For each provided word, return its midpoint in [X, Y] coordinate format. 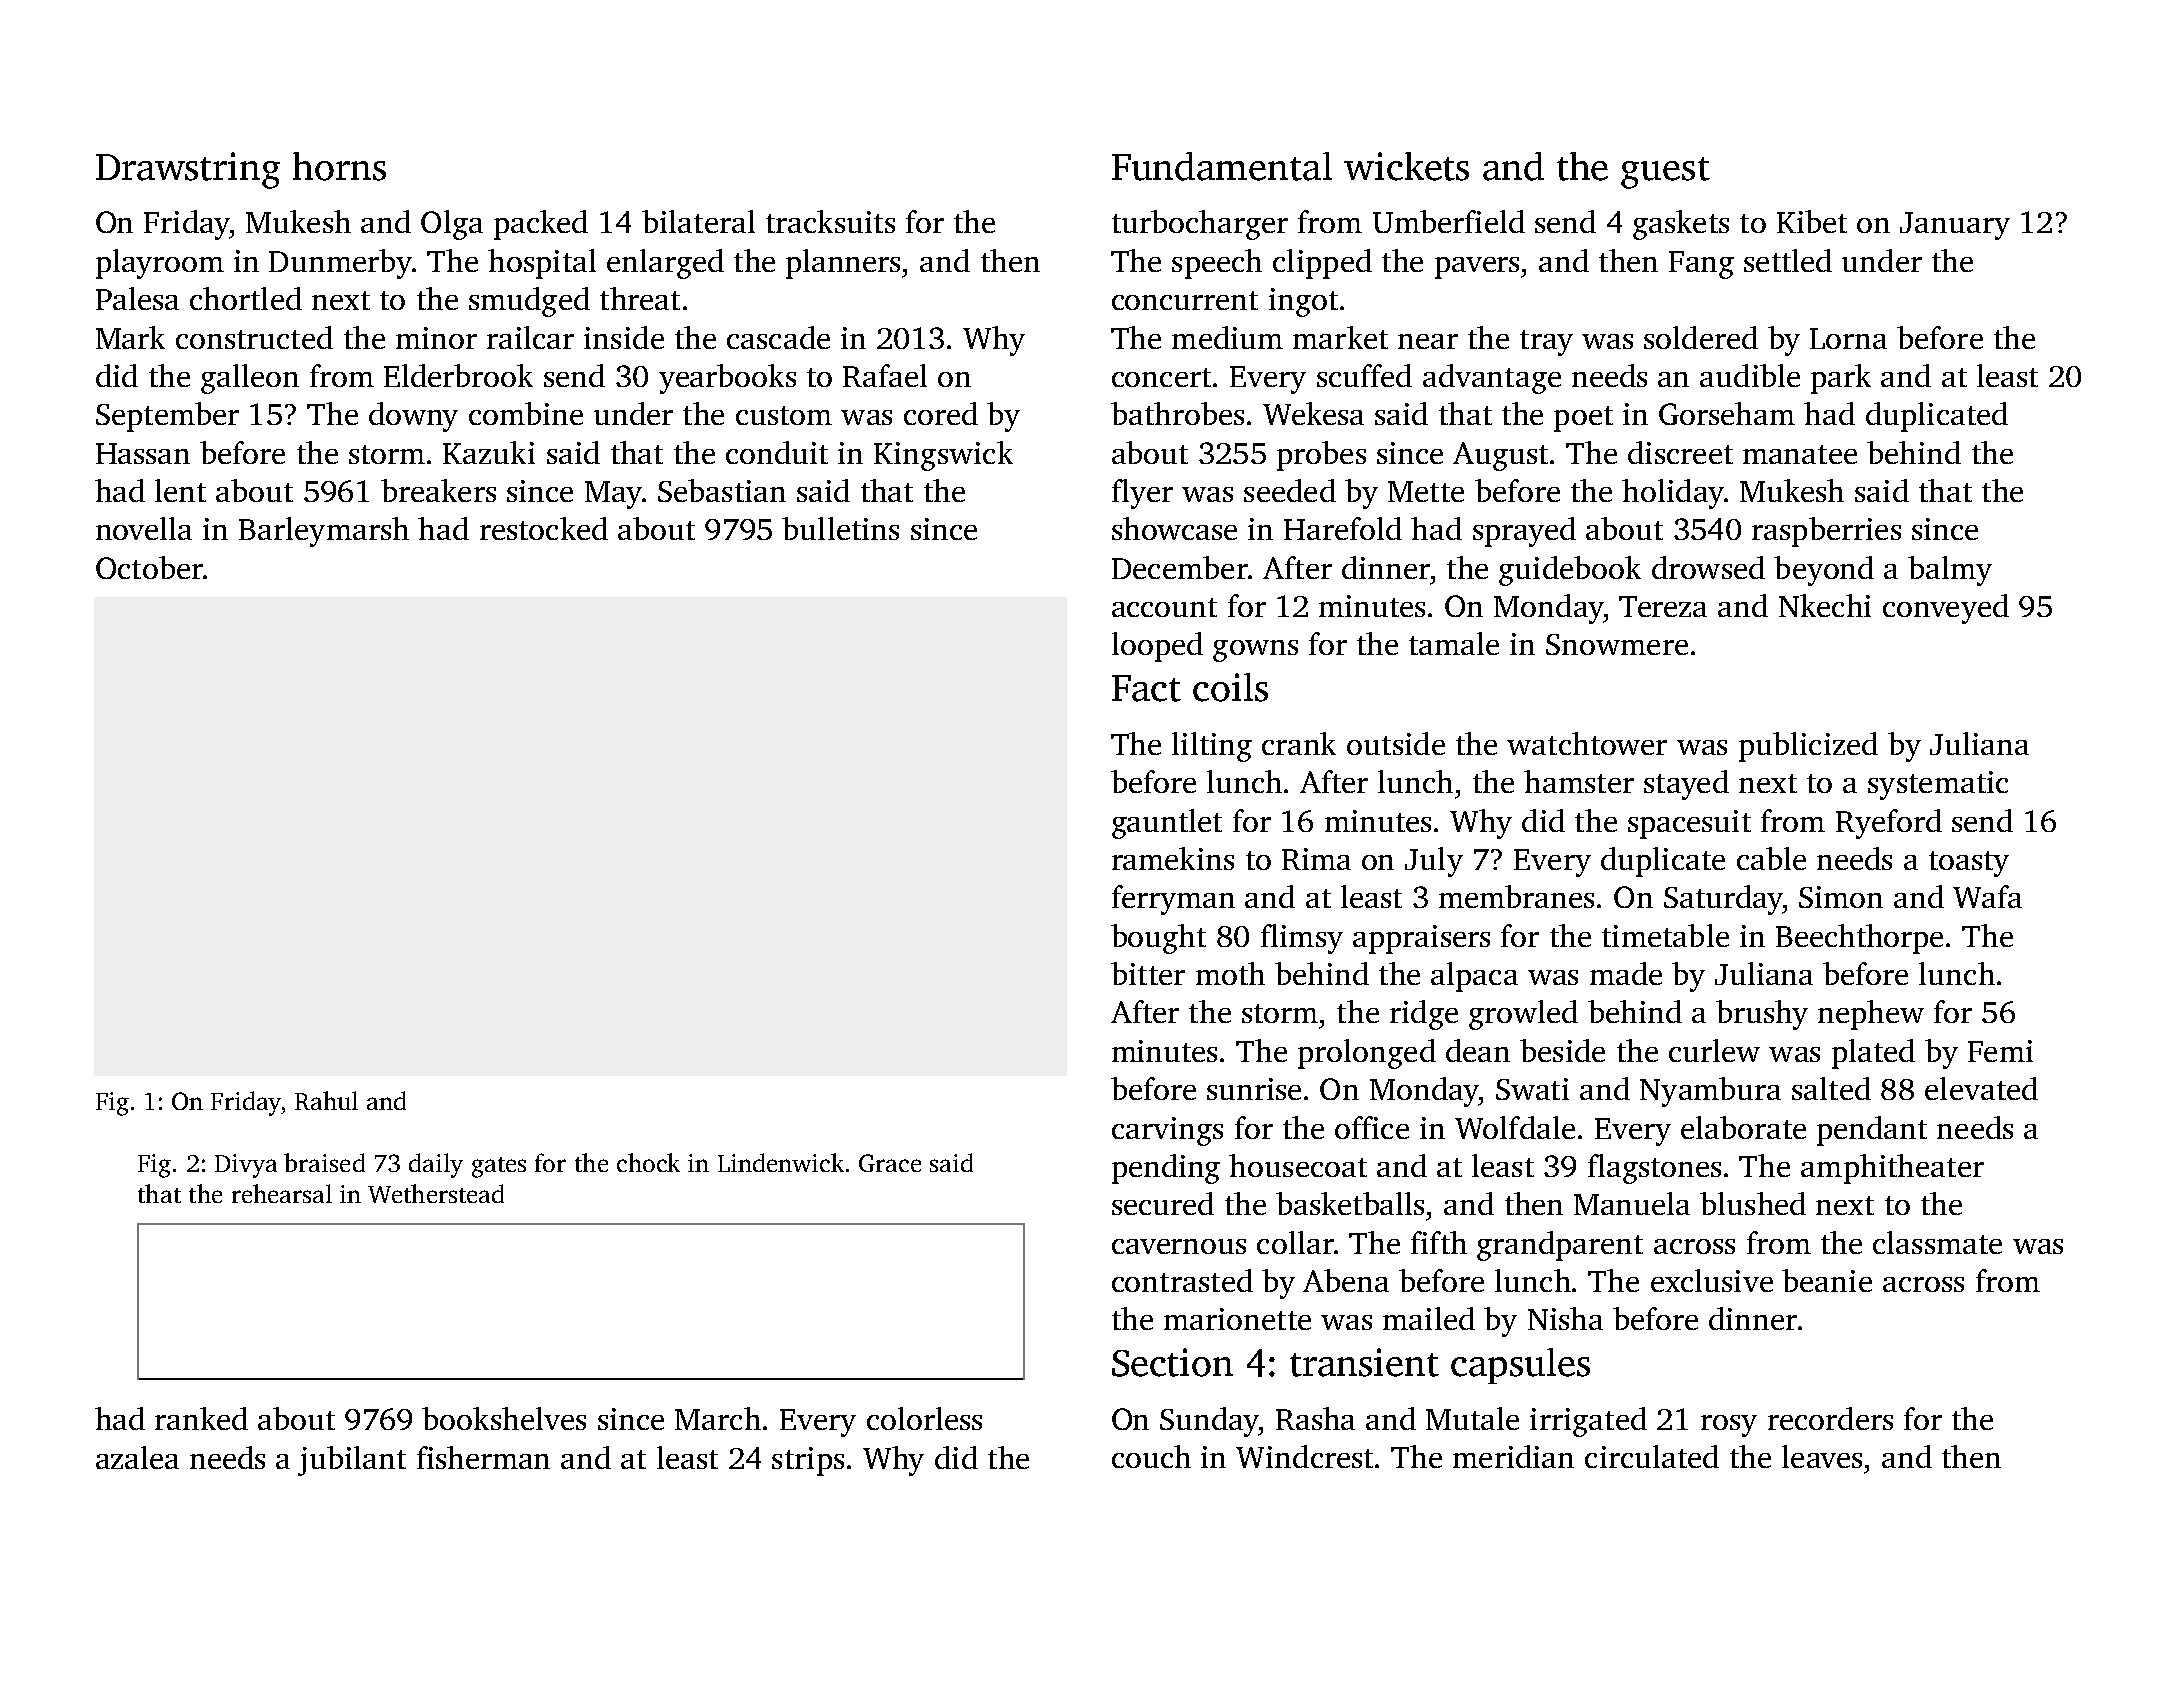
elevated [1981, 1088]
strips [808, 1461]
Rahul [326, 1100]
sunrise [1254, 1089]
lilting [1212, 747]
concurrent [1185, 300]
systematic [1938, 785]
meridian [1513, 1456]
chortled [246, 298]
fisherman [483, 1457]
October [149, 567]
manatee [1800, 454]
